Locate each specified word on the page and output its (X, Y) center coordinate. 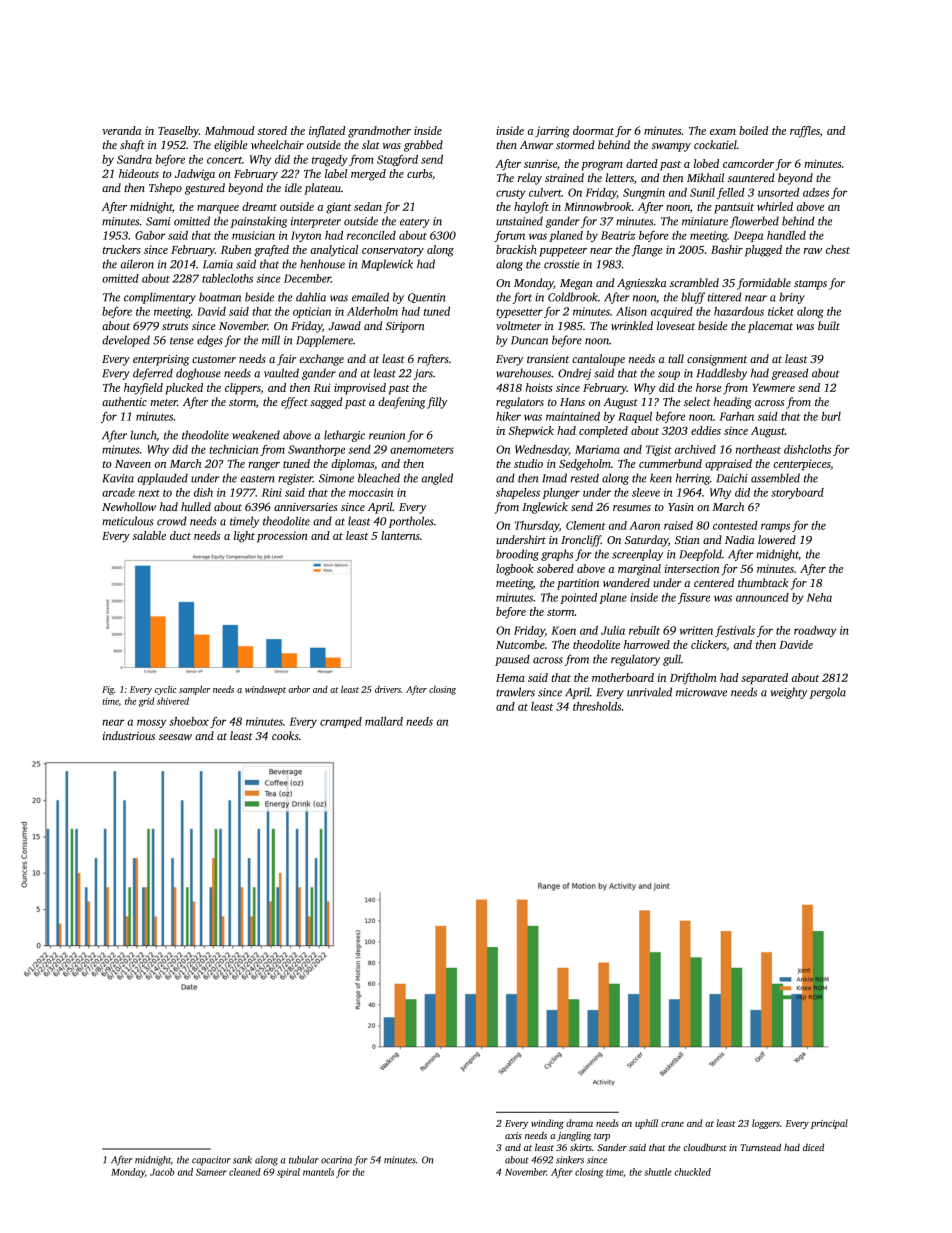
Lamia (218, 264)
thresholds (597, 706)
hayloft (531, 208)
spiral (288, 1173)
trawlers (515, 692)
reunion (387, 435)
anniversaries (305, 507)
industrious (129, 735)
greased (790, 374)
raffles (805, 132)
